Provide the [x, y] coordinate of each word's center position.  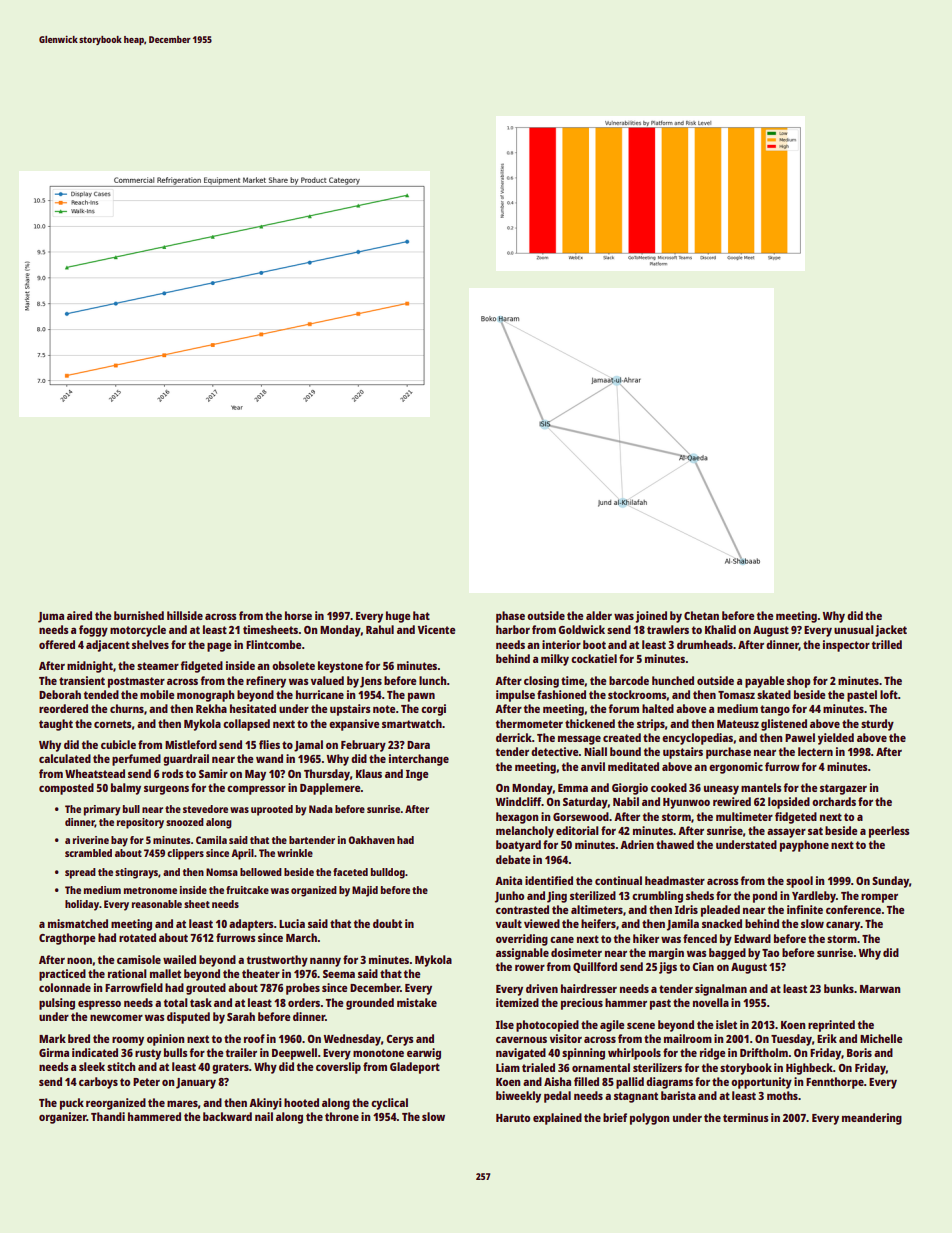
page [219, 647]
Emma [573, 788]
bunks [839, 988]
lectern [815, 751]
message [579, 740]
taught [56, 725]
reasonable [157, 904]
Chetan [701, 615]
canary [843, 926]
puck [72, 1104]
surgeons [166, 790]
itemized [517, 1002]
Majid [365, 891]
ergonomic [736, 768]
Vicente [436, 629]
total [176, 1002]
